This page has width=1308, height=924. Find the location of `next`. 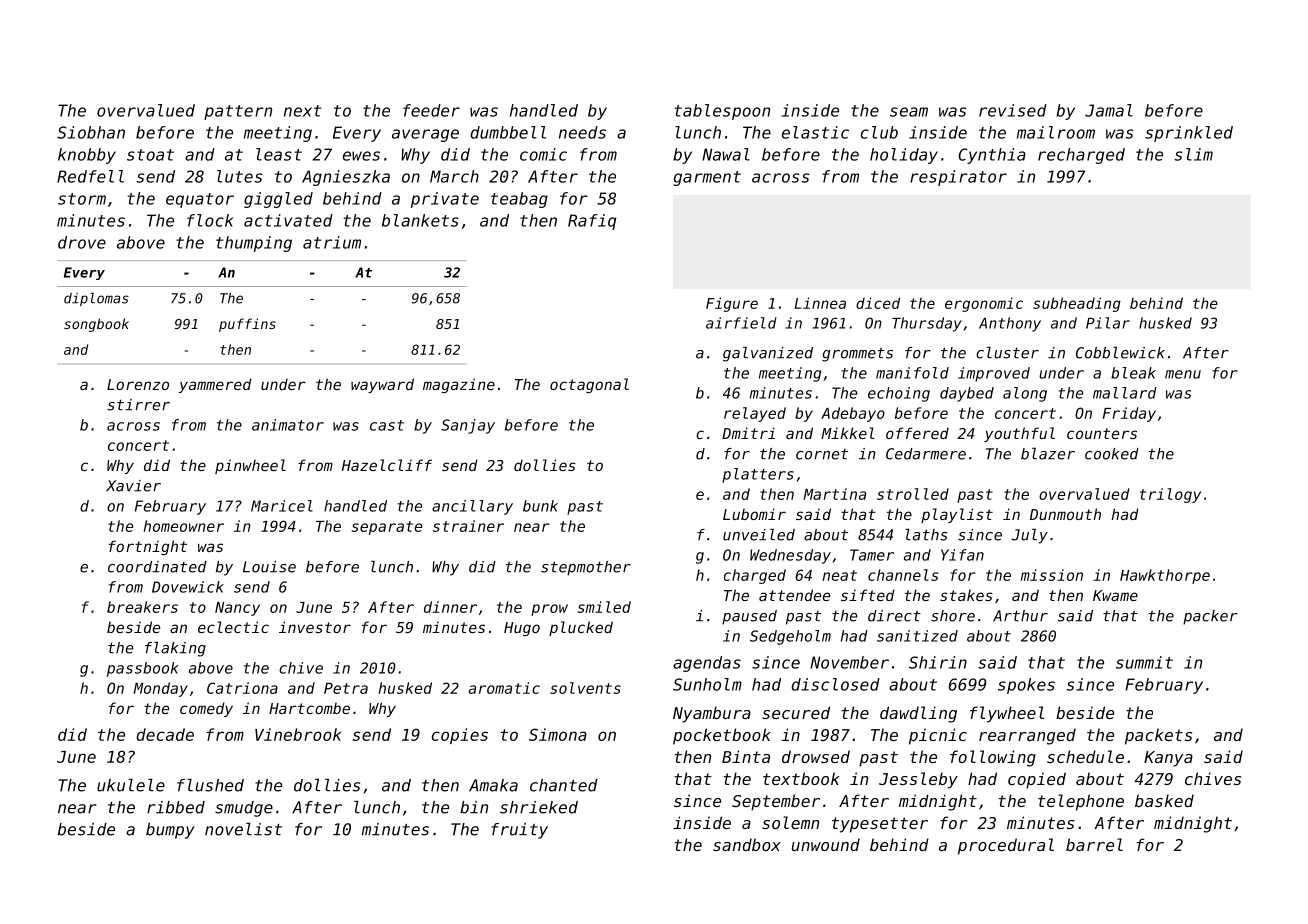

next is located at coordinates (302, 111).
